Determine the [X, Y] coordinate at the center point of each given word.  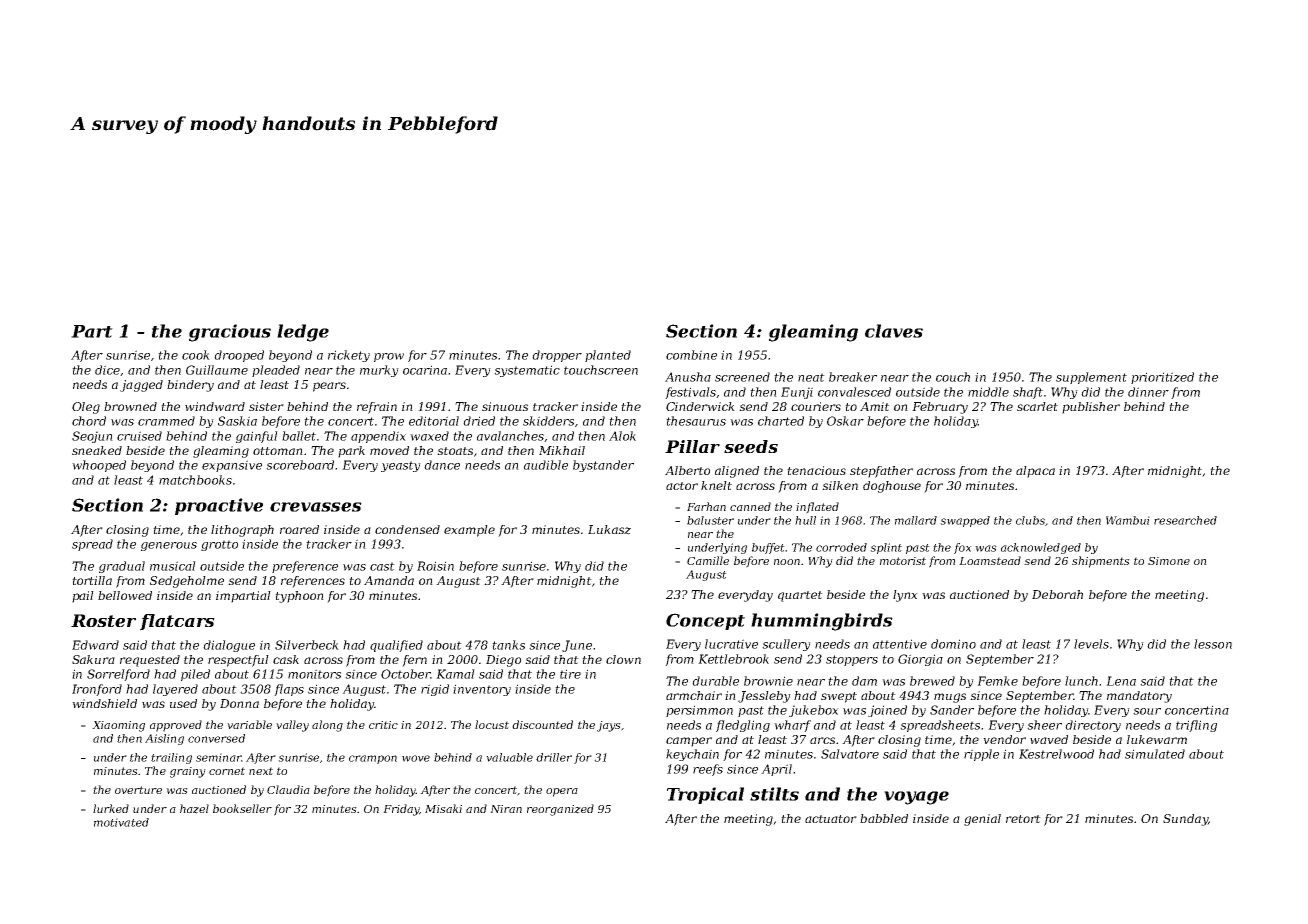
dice [108, 370]
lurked [111, 808]
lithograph [242, 531]
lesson [1213, 644]
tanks [508, 645]
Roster [103, 620]
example [469, 531]
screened [742, 377]
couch [953, 377]
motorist [903, 561]
